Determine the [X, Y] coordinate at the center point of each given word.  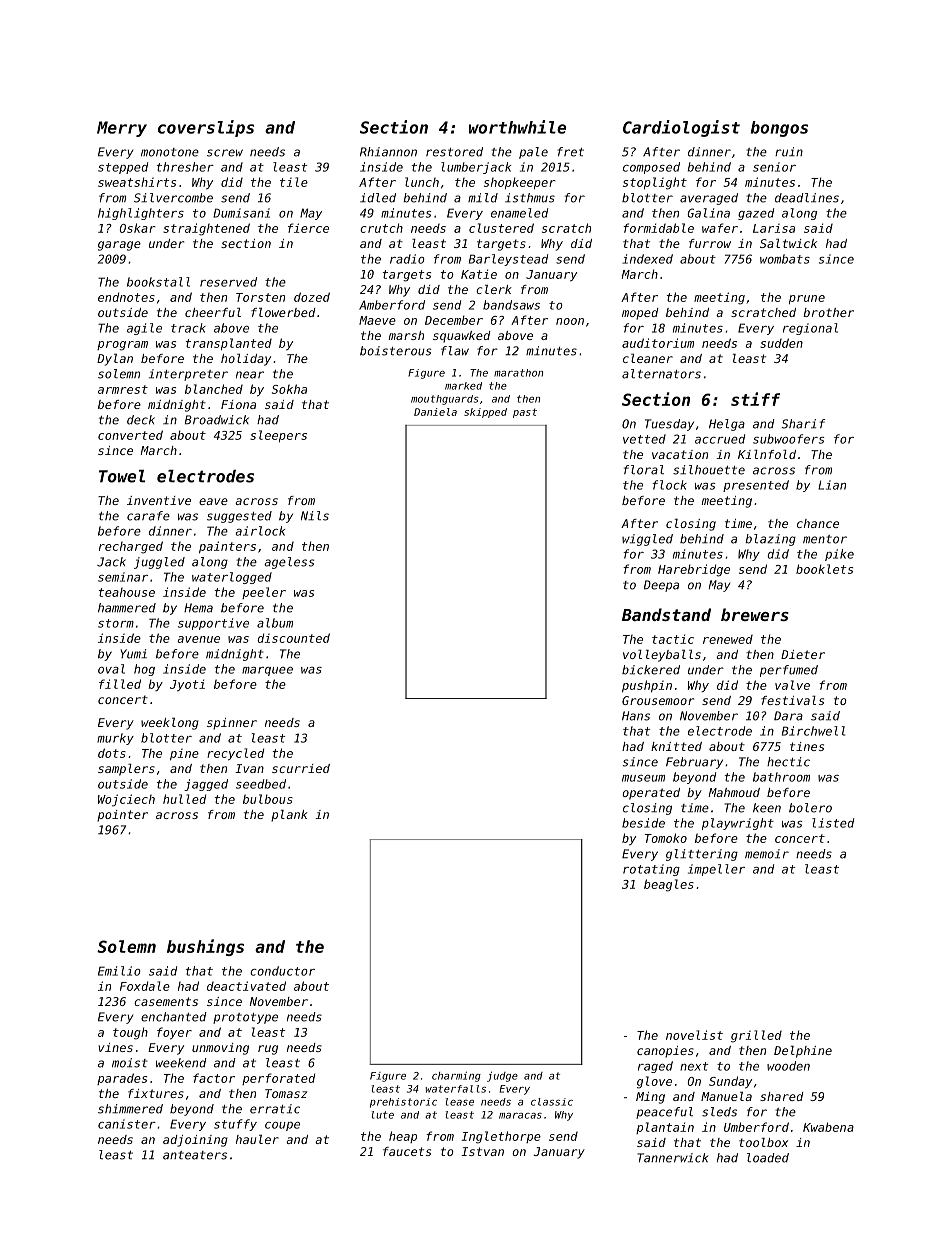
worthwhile [517, 127]
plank [289, 816]
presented [756, 486]
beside [643, 823]
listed [833, 823]
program [122, 346]
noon [570, 321]
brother [828, 312]
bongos [779, 129]
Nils [315, 516]
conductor [282, 971]
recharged [131, 547]
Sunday [730, 1082]
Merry [122, 129]
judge [502, 1076]
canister [127, 1124]
